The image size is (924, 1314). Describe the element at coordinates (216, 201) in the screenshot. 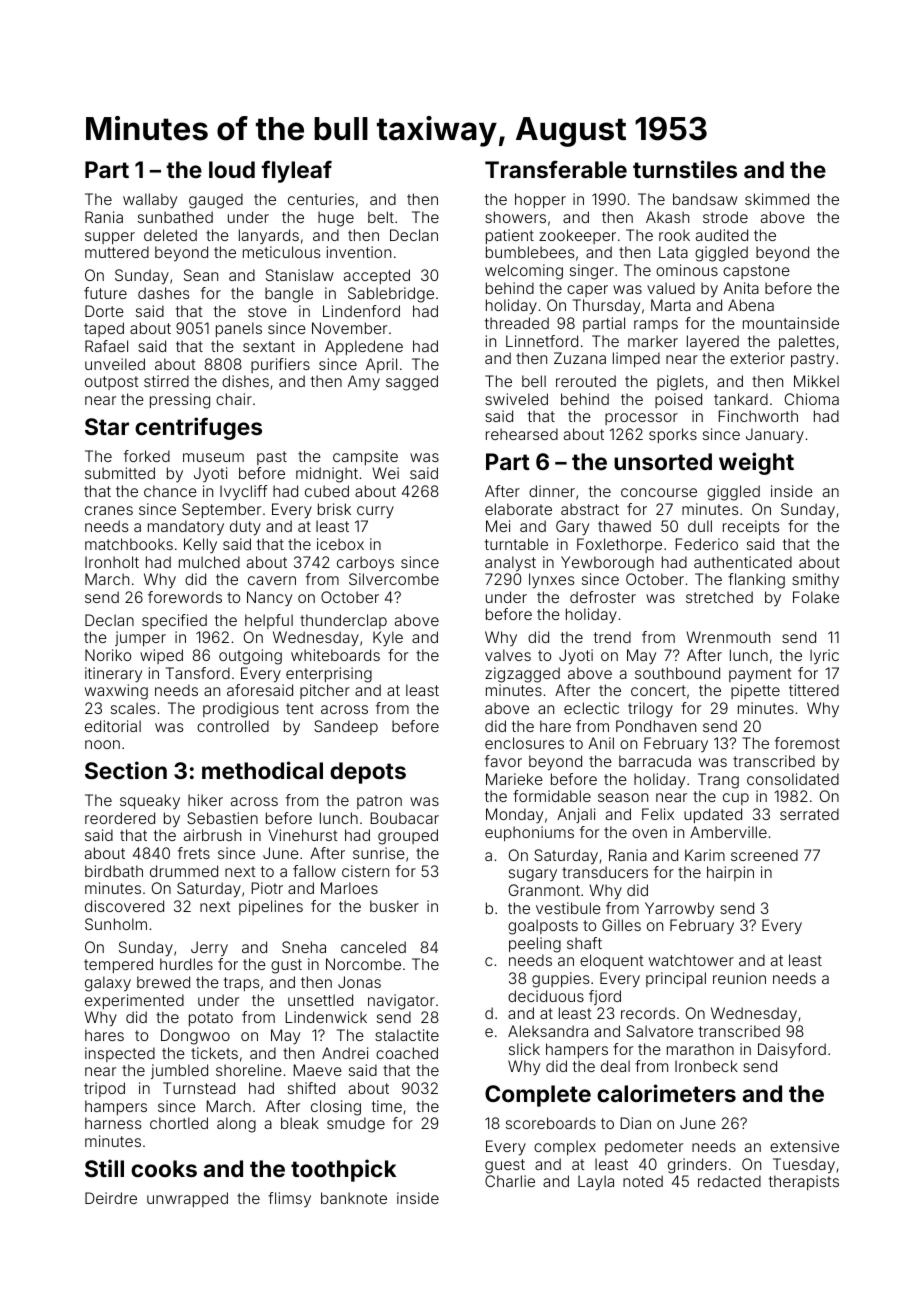

I see `gauged` at that location.
